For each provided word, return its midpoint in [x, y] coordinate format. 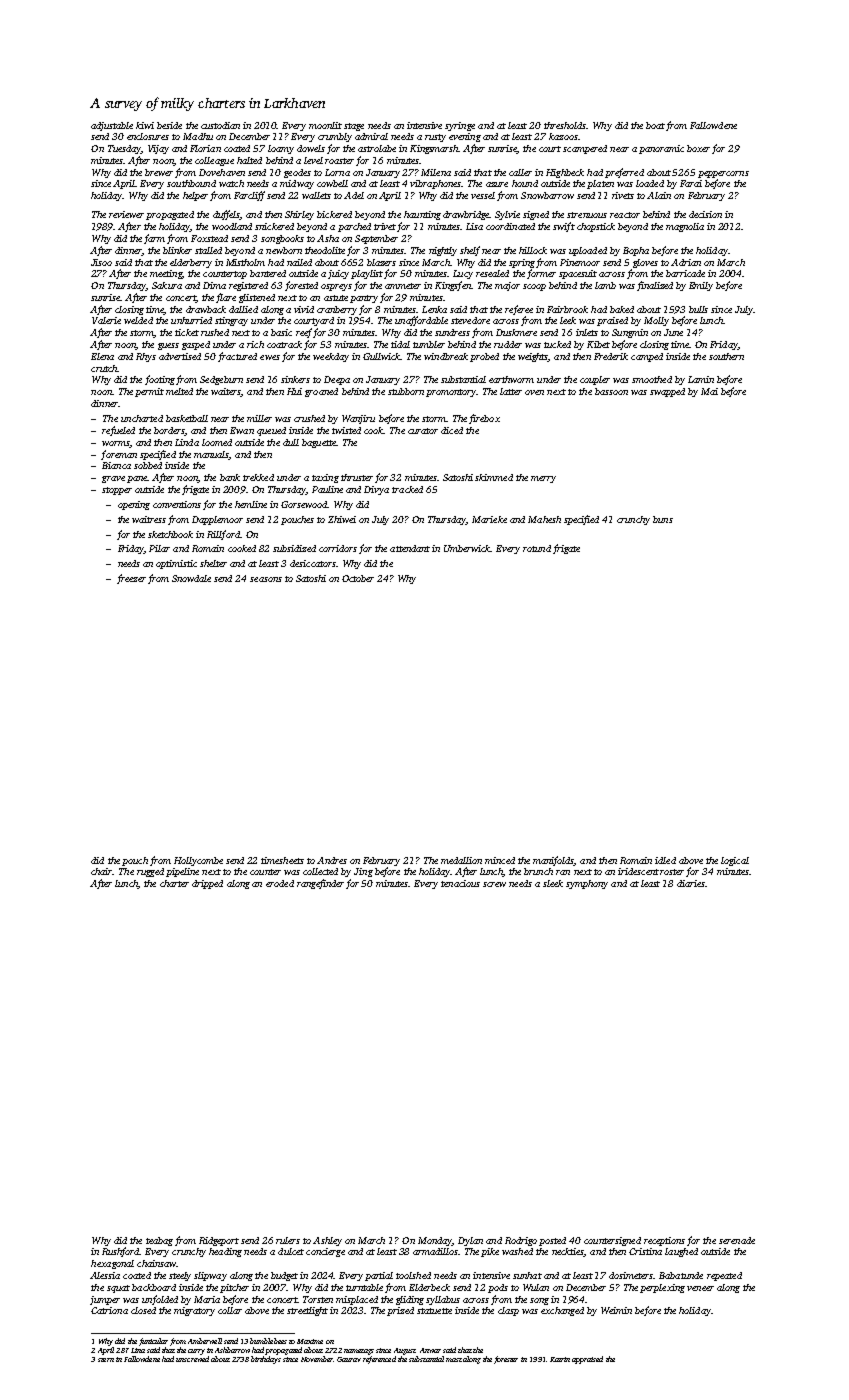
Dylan [470, 1241]
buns [663, 519]
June [673, 332]
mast [454, 1360]
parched [354, 227]
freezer [131, 579]
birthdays [266, 1360]
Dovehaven [222, 172]
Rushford [121, 1252]
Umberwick [467, 548]
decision [705, 214]
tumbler [429, 344]
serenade [737, 1240]
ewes [270, 357]
